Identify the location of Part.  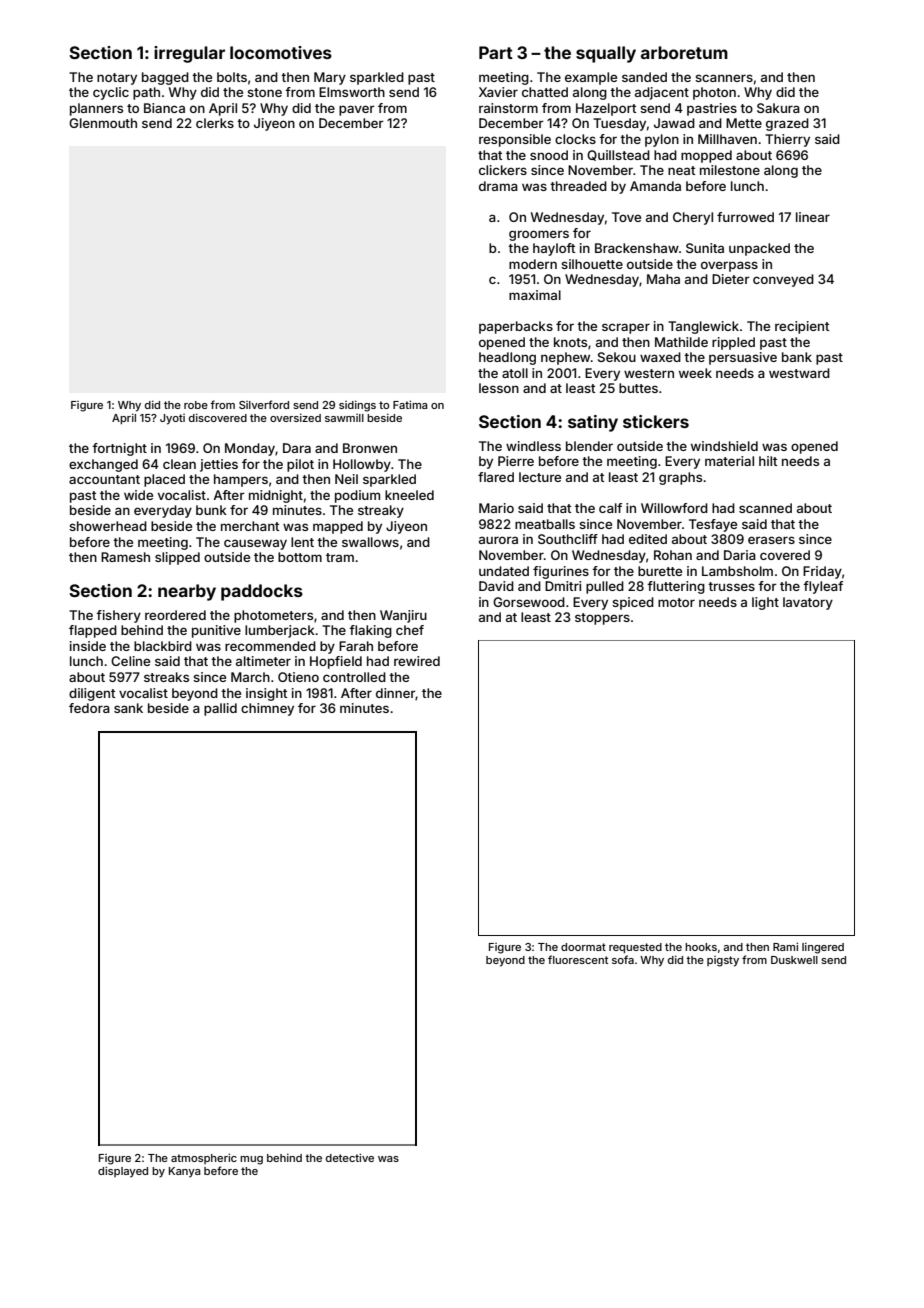
(496, 52).
